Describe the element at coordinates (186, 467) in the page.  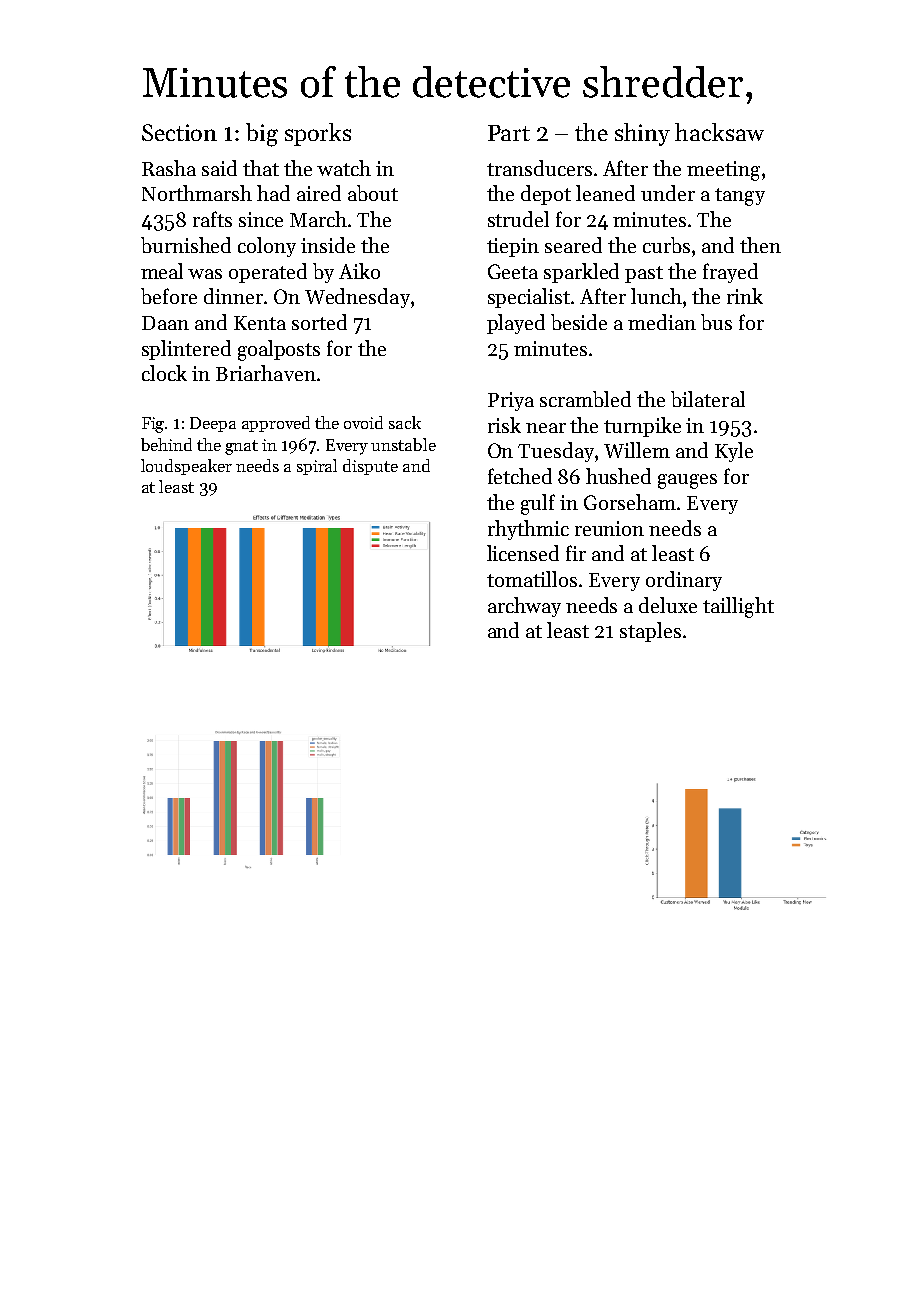
I see `loudspeaker` at that location.
